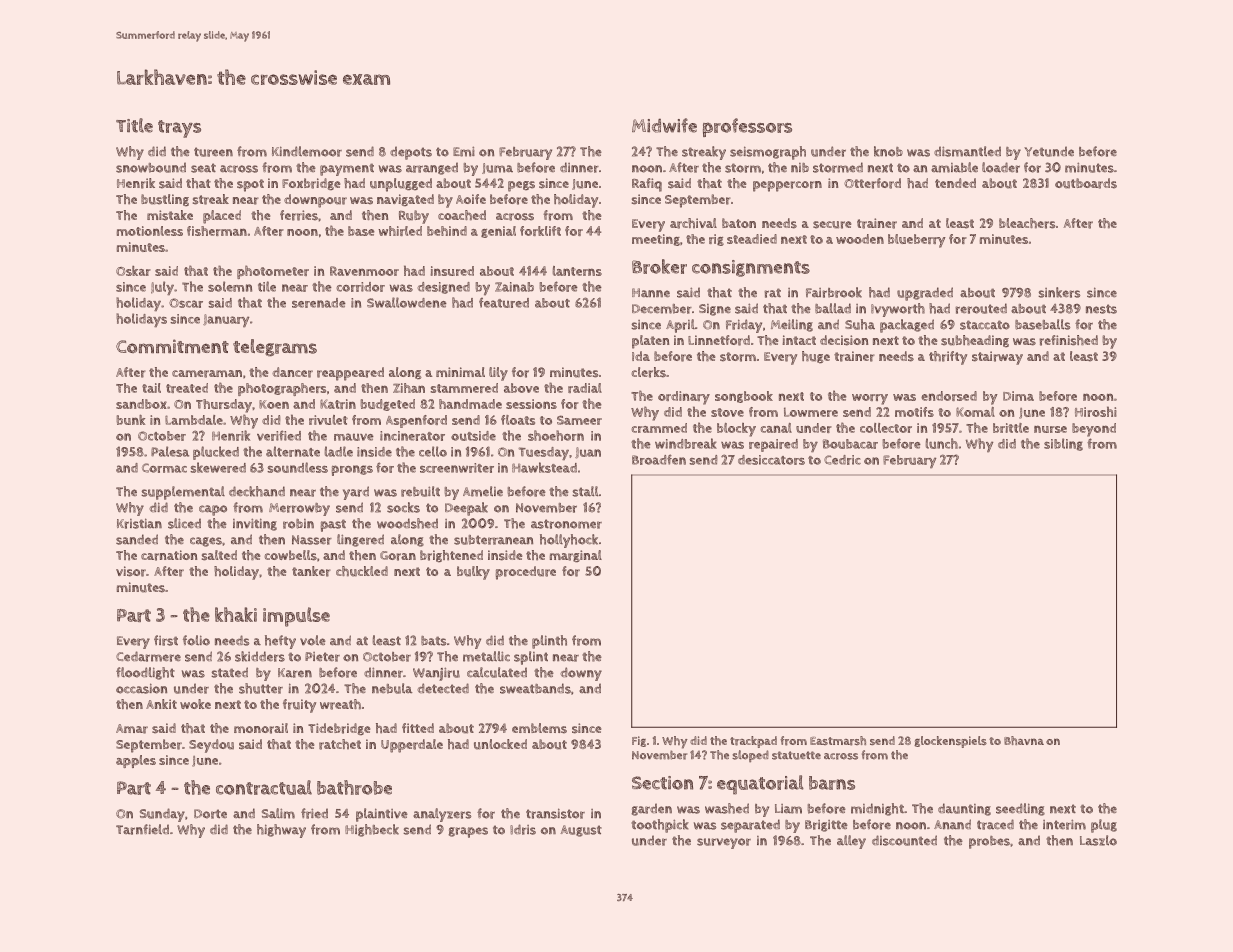  I want to click on equatorial, so click(760, 785).
